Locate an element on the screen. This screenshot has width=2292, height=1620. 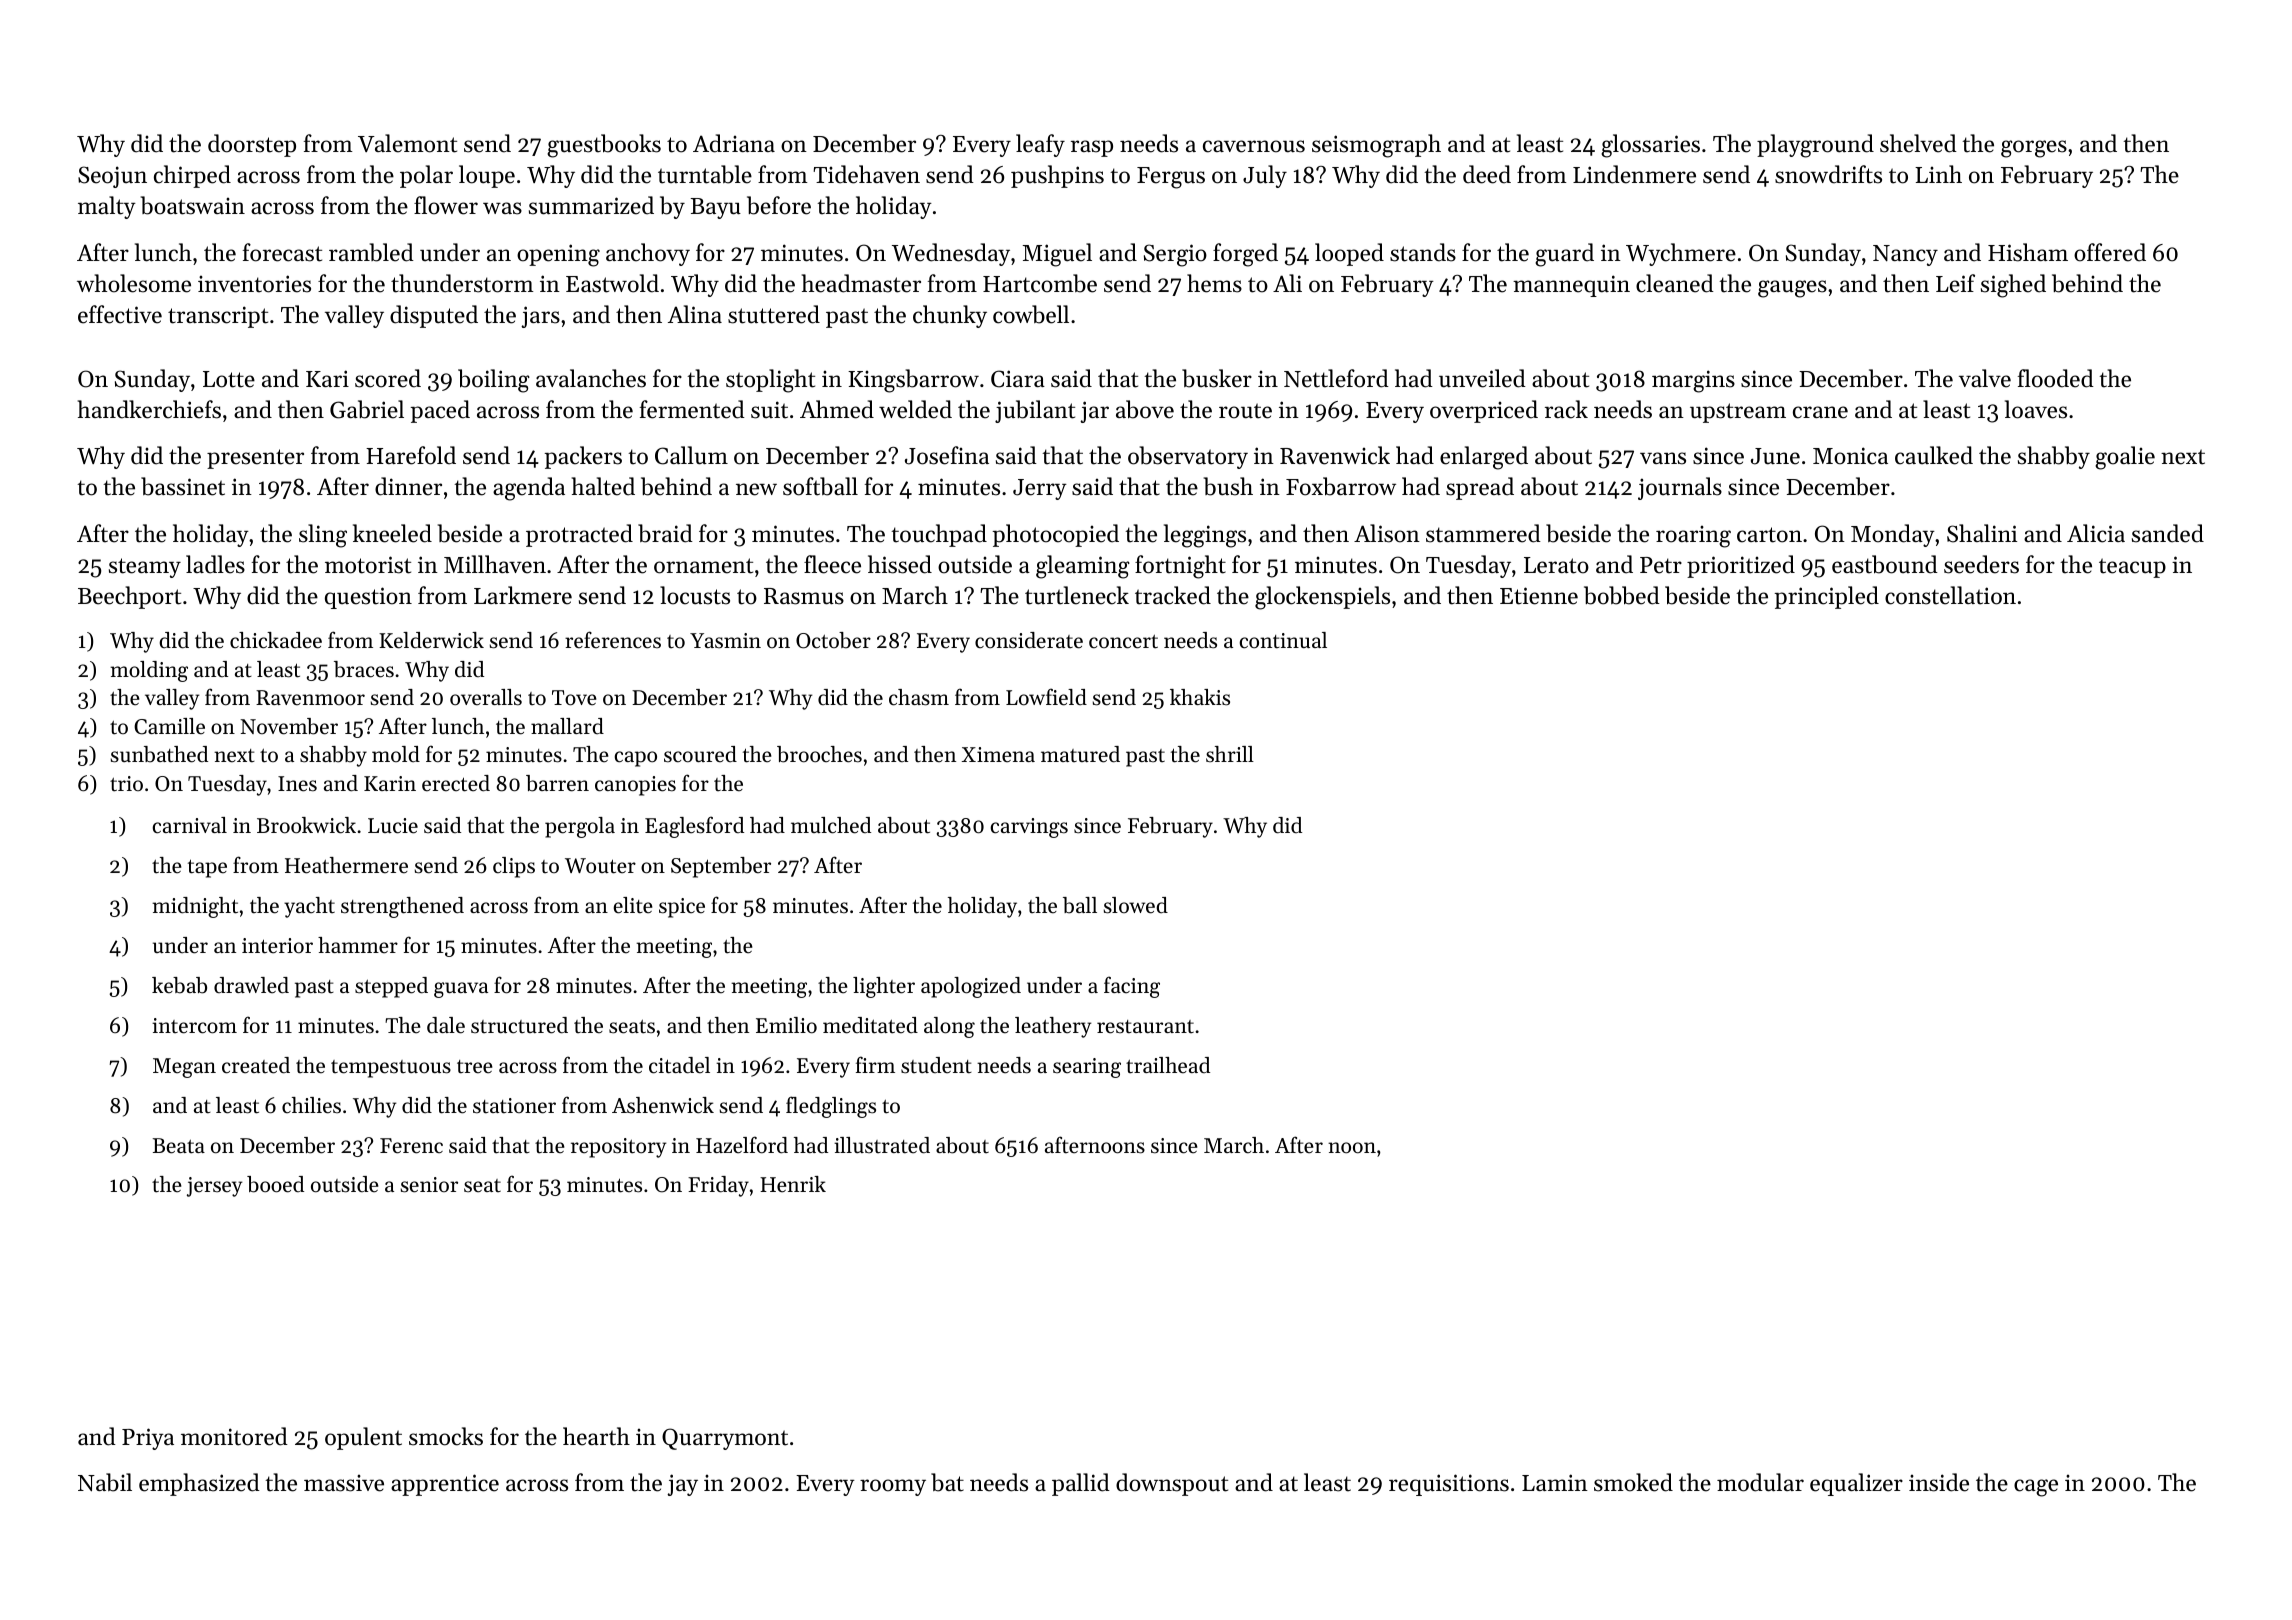
Wednesday is located at coordinates (951, 254).
